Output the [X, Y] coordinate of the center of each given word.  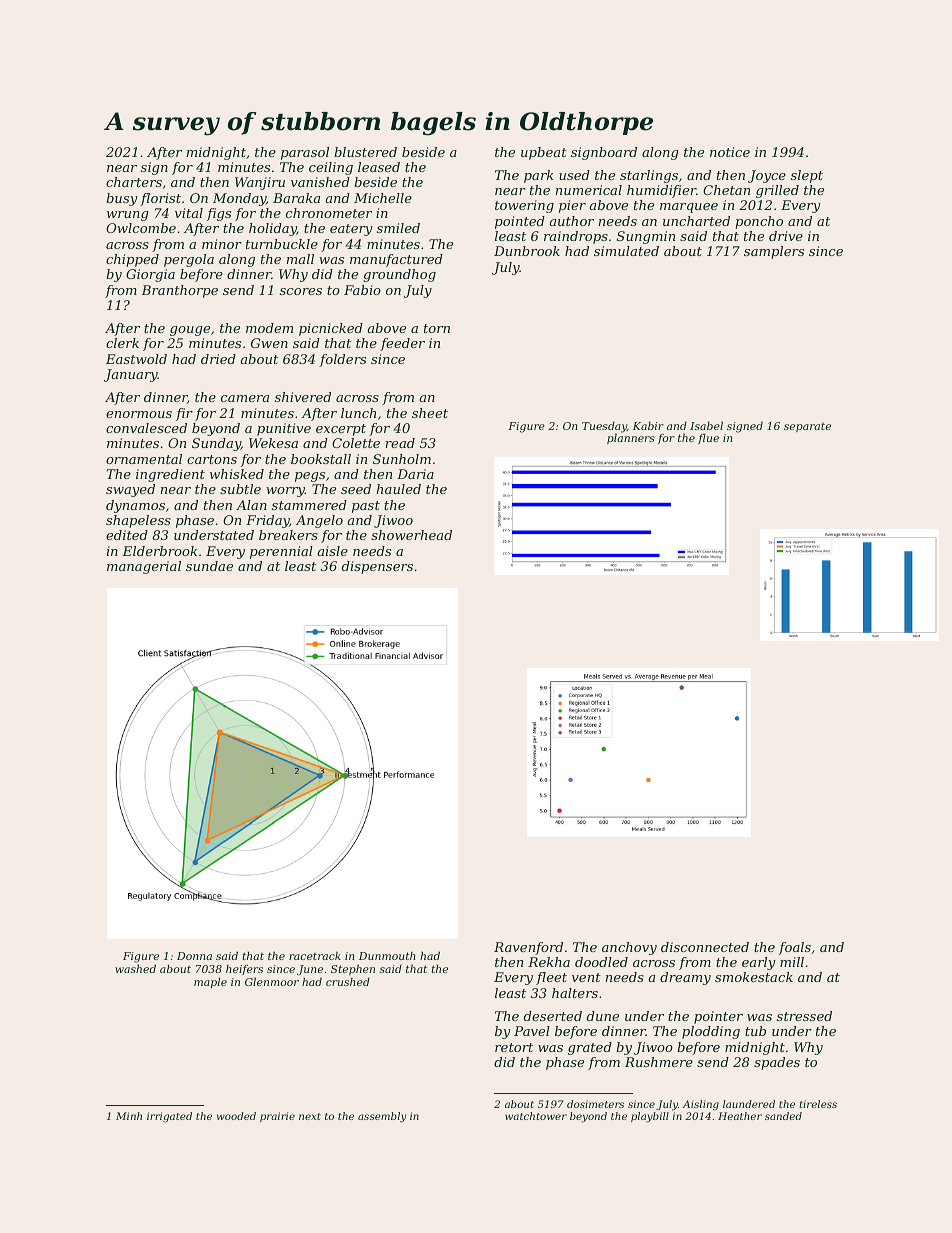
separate [807, 427]
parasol [305, 153]
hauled [398, 489]
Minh [129, 1116]
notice [730, 152]
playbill [650, 1117]
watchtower [536, 1116]
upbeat [544, 153]
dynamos [135, 506]
